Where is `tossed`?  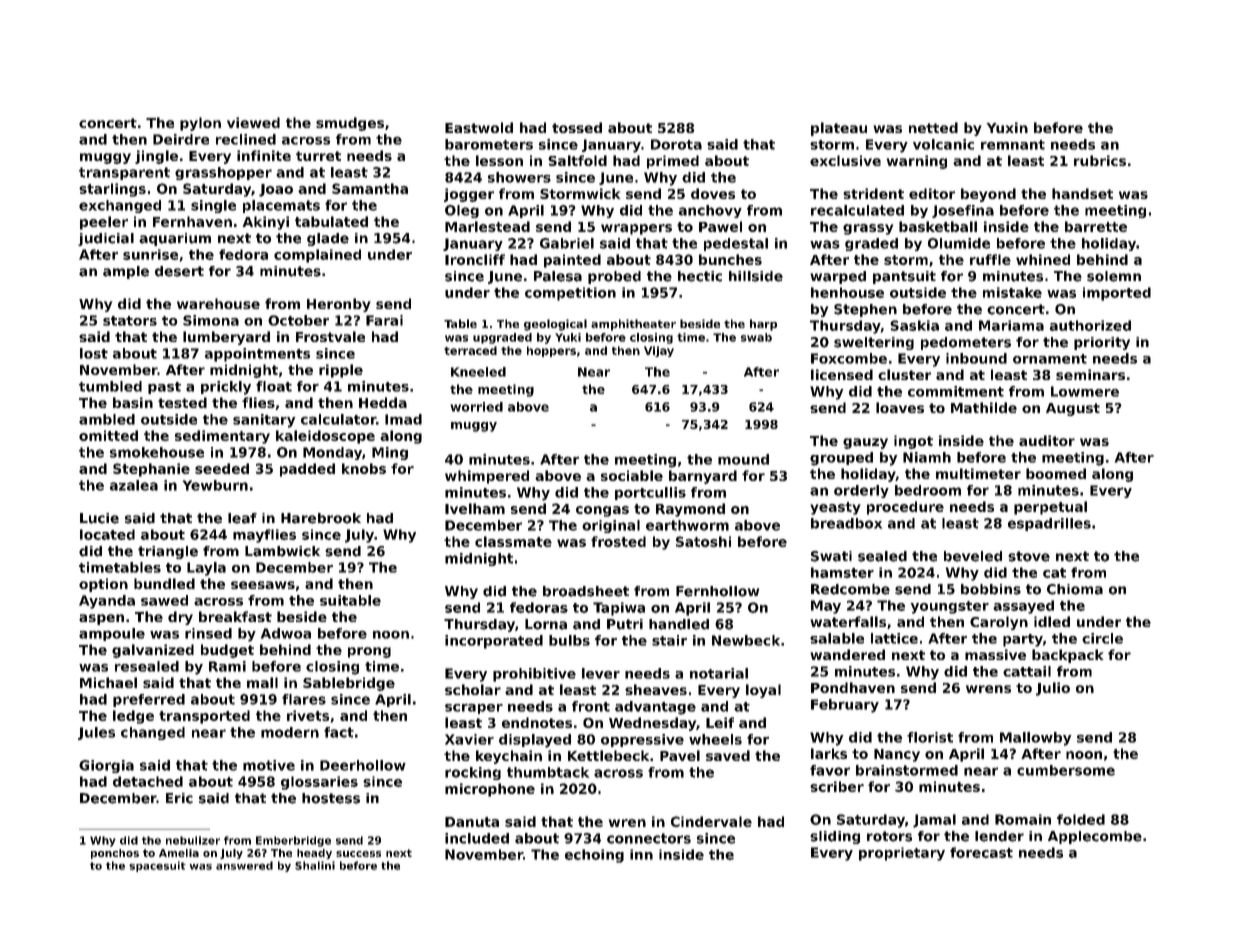 tossed is located at coordinates (577, 127).
